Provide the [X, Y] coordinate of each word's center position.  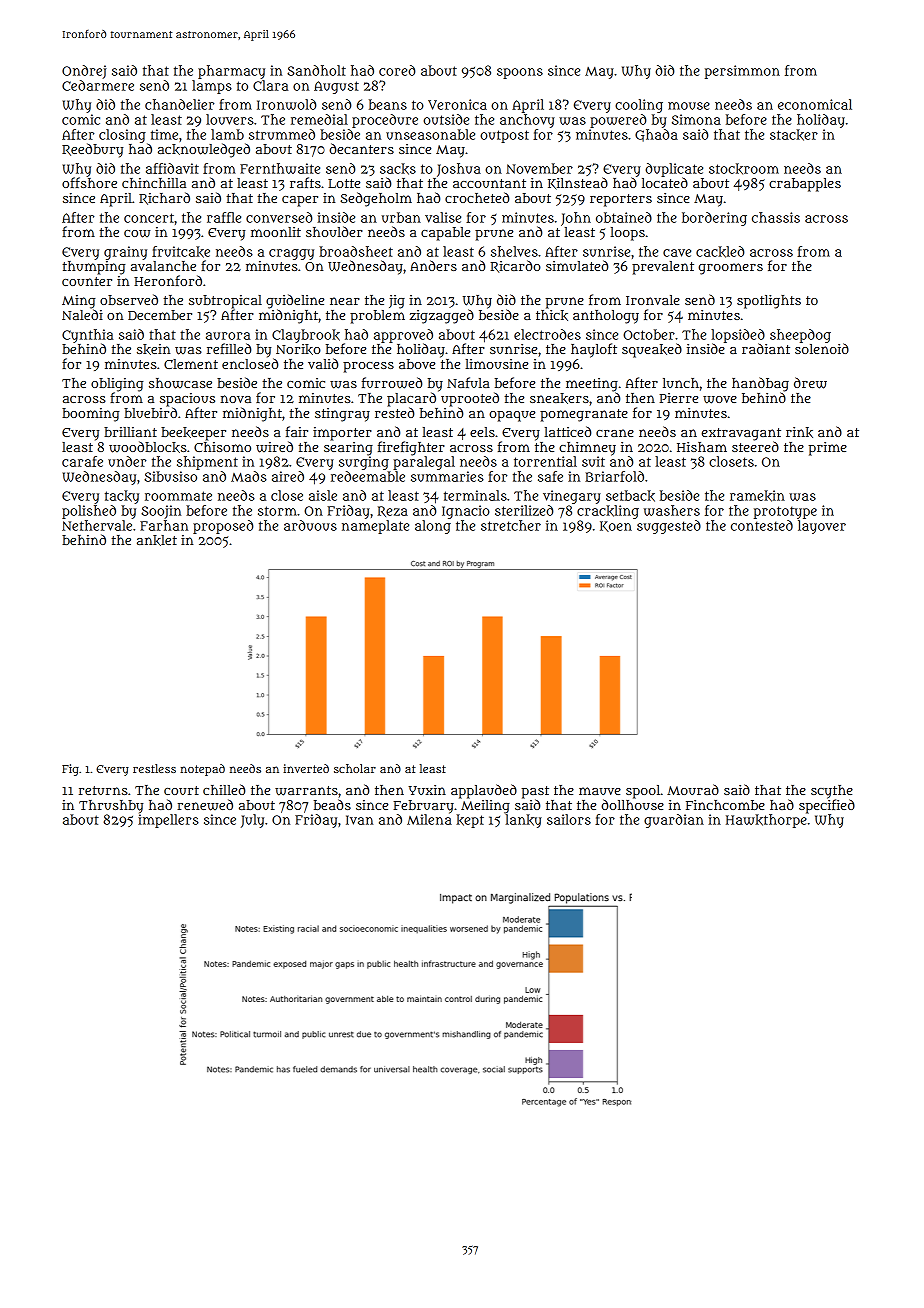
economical [815, 104]
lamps [212, 87]
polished [89, 512]
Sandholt [316, 70]
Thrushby [111, 807]
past [535, 792]
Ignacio [466, 512]
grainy [125, 253]
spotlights [769, 302]
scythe [832, 792]
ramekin [757, 496]
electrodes [547, 334]
